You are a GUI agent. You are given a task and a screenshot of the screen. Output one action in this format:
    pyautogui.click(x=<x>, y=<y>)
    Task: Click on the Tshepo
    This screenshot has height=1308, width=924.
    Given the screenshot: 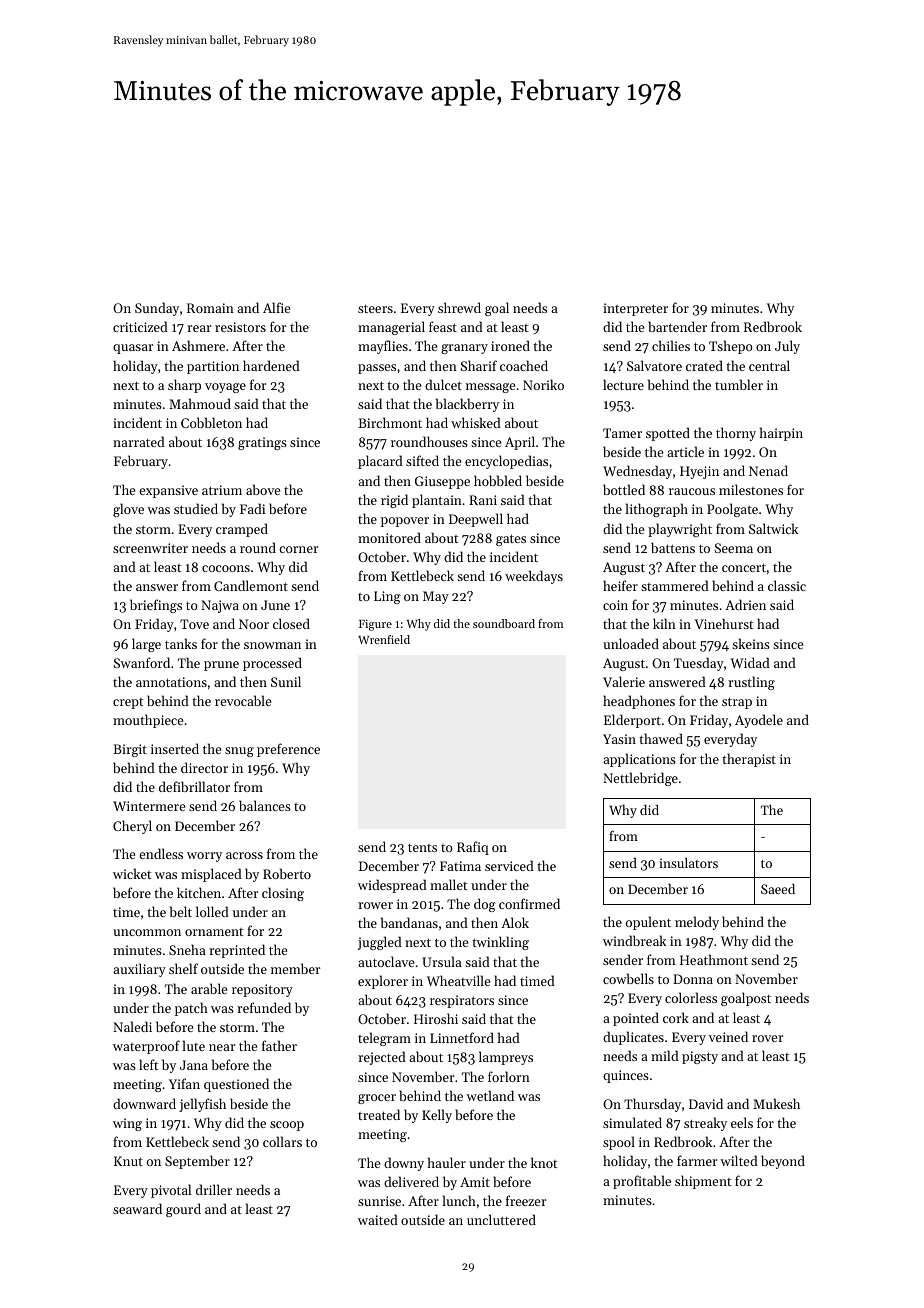 What is the action you would take?
    pyautogui.click(x=731, y=347)
